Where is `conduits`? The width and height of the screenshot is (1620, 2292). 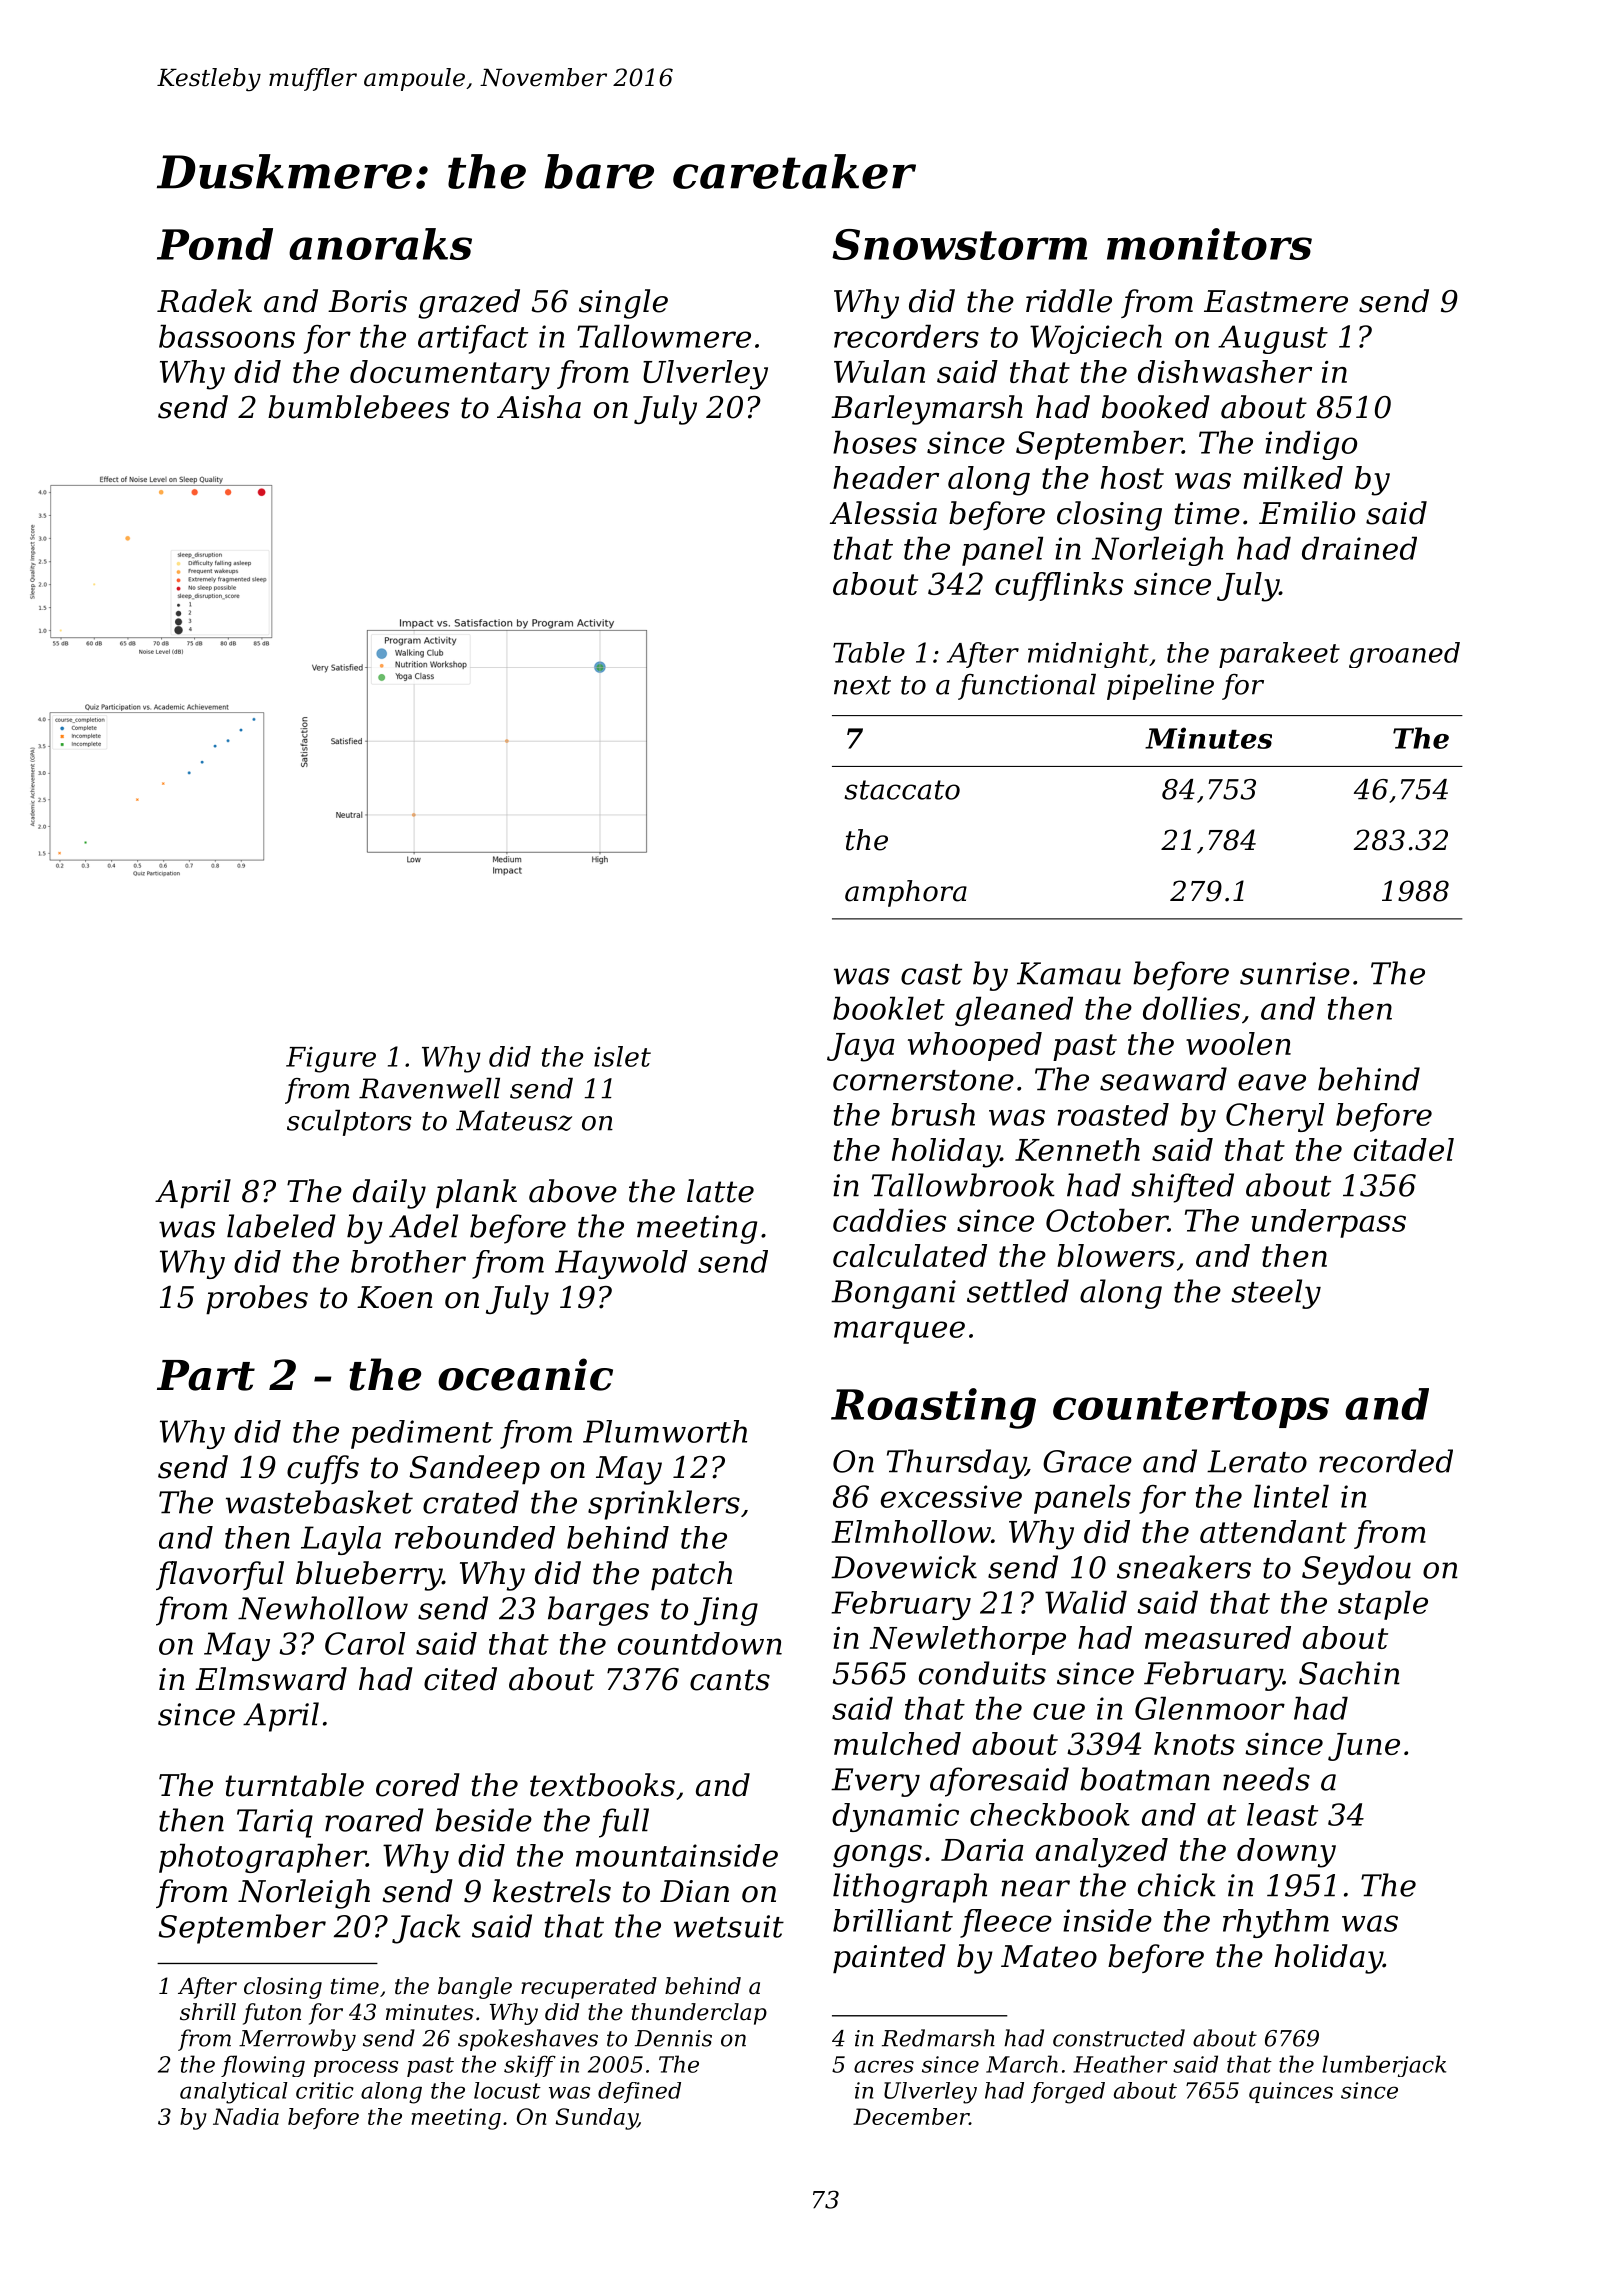
conduits is located at coordinates (982, 1673).
